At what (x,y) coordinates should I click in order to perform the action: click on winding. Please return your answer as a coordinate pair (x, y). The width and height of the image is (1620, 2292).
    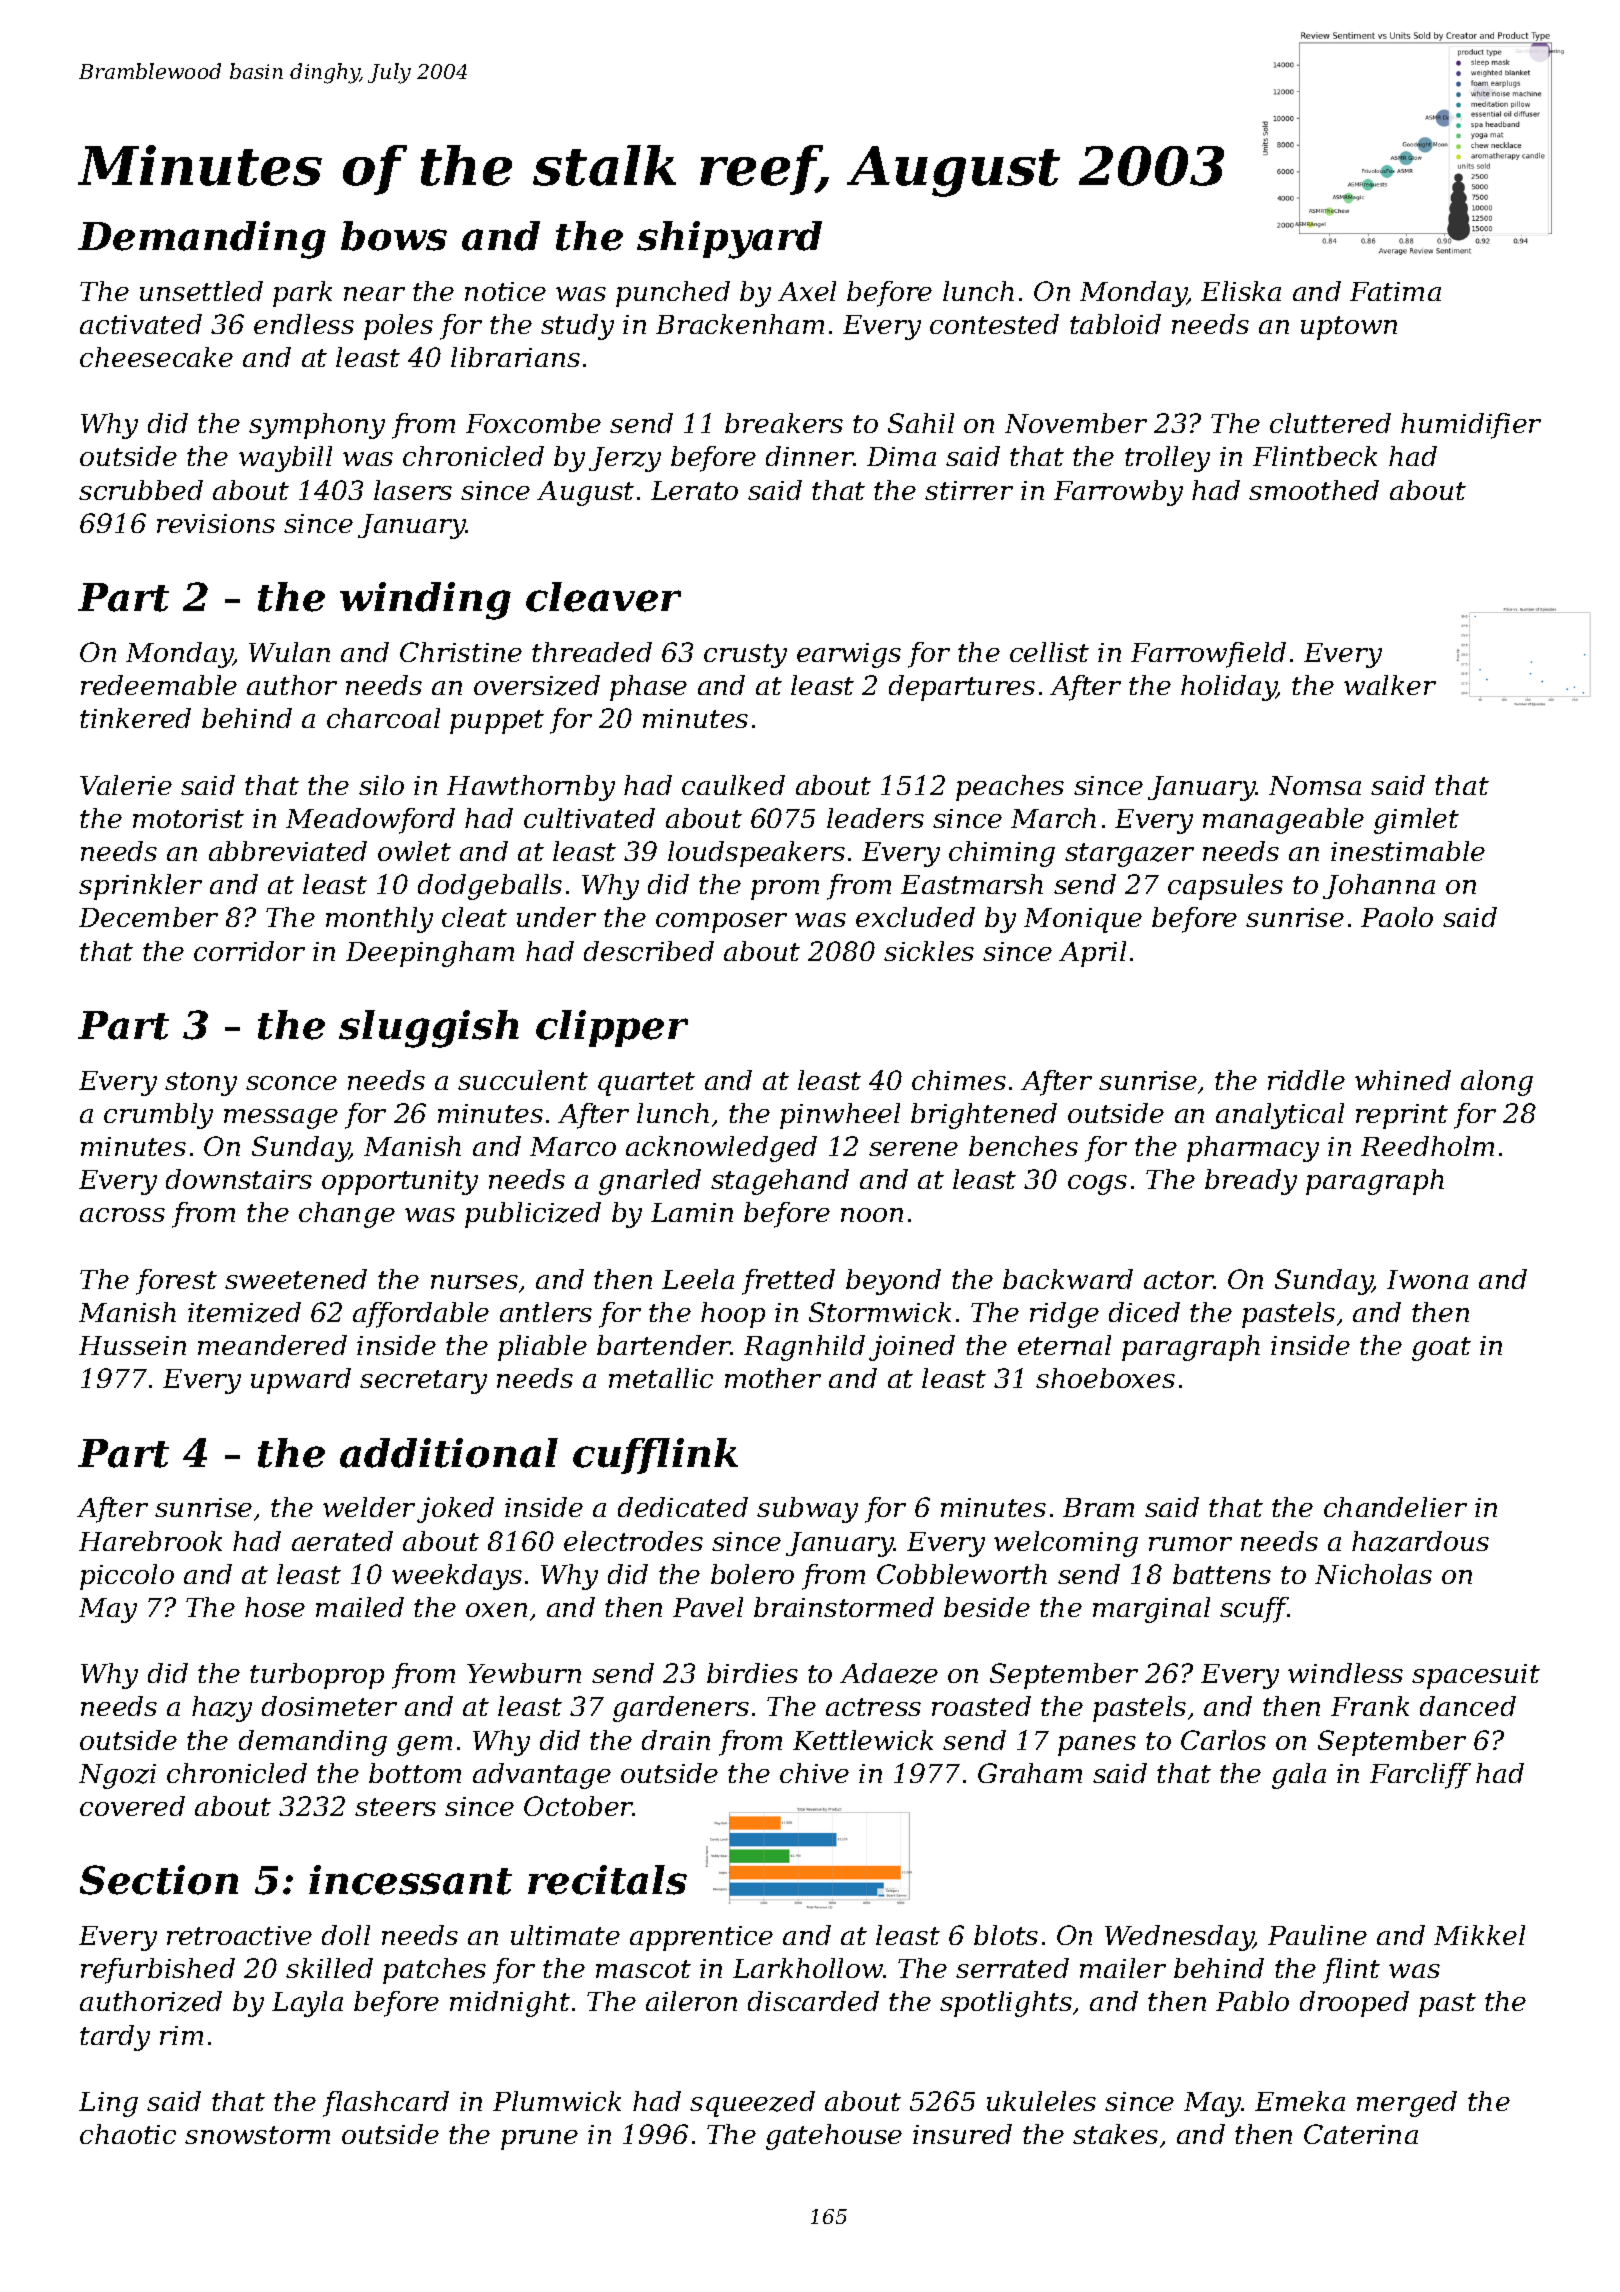
    Looking at the image, I should click on (425, 601).
